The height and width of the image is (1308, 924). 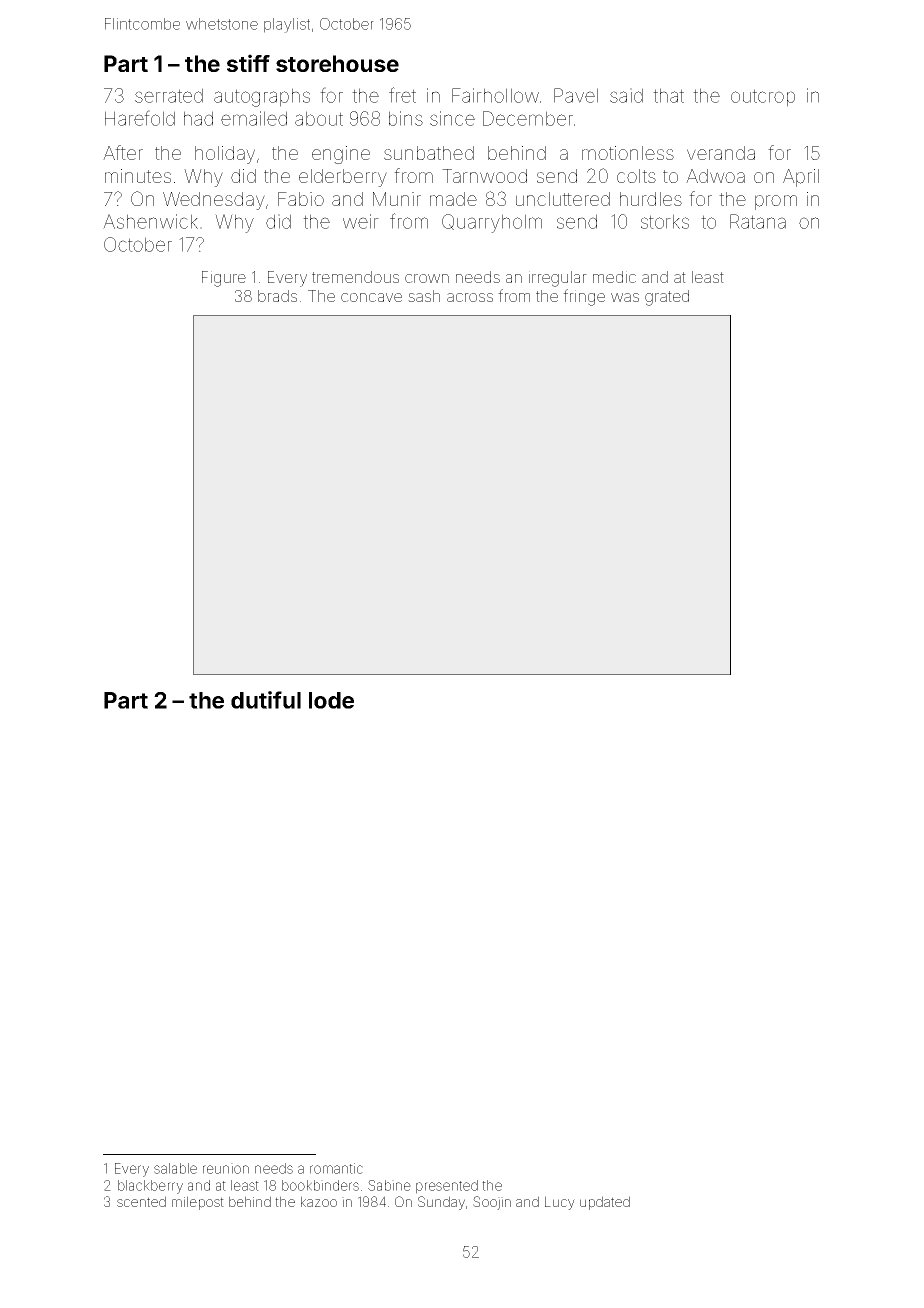 What do you see at coordinates (614, 277) in the image?
I see `medic` at bounding box center [614, 277].
